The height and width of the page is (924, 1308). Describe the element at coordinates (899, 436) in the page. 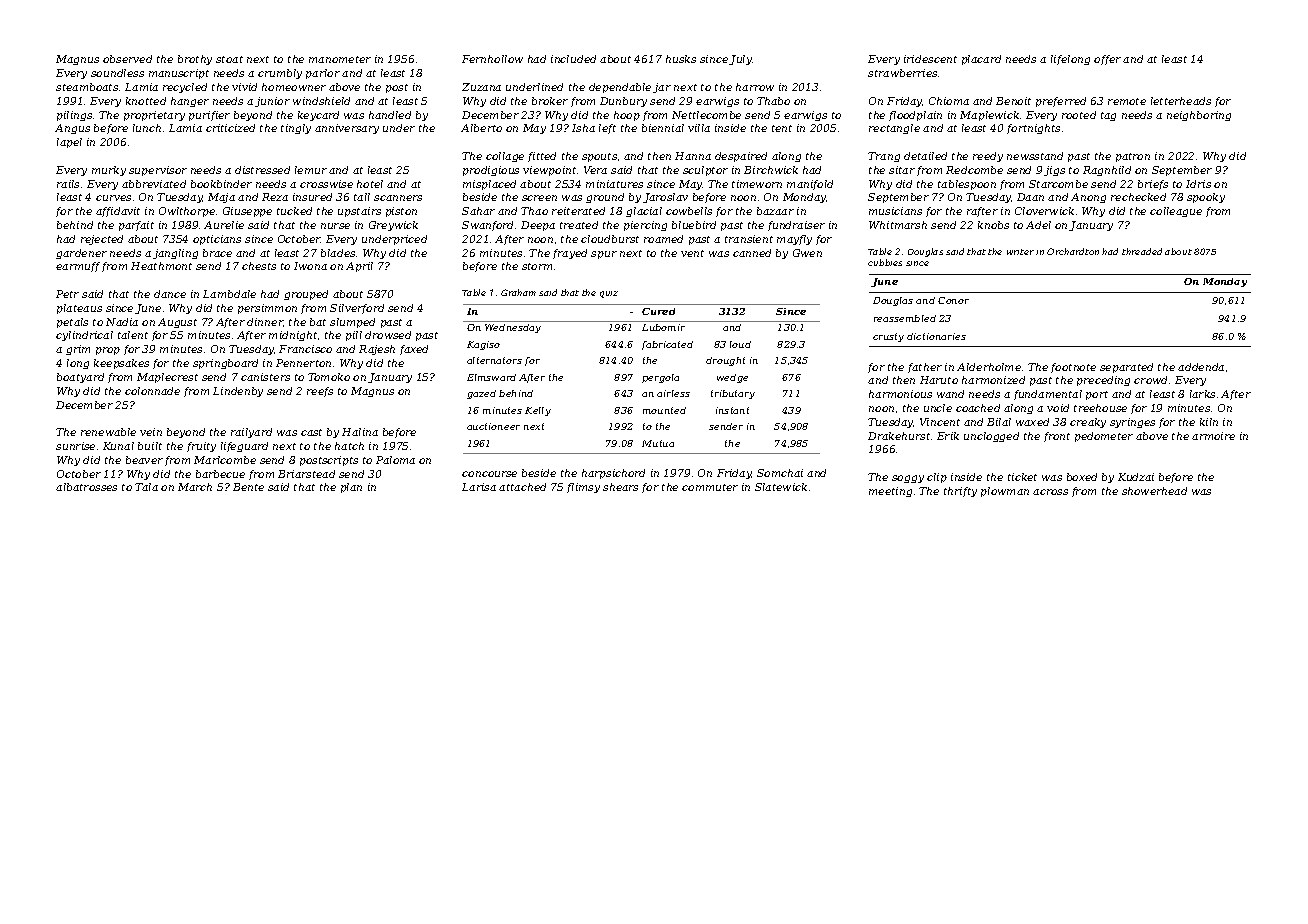

I see `Drakehurst` at that location.
